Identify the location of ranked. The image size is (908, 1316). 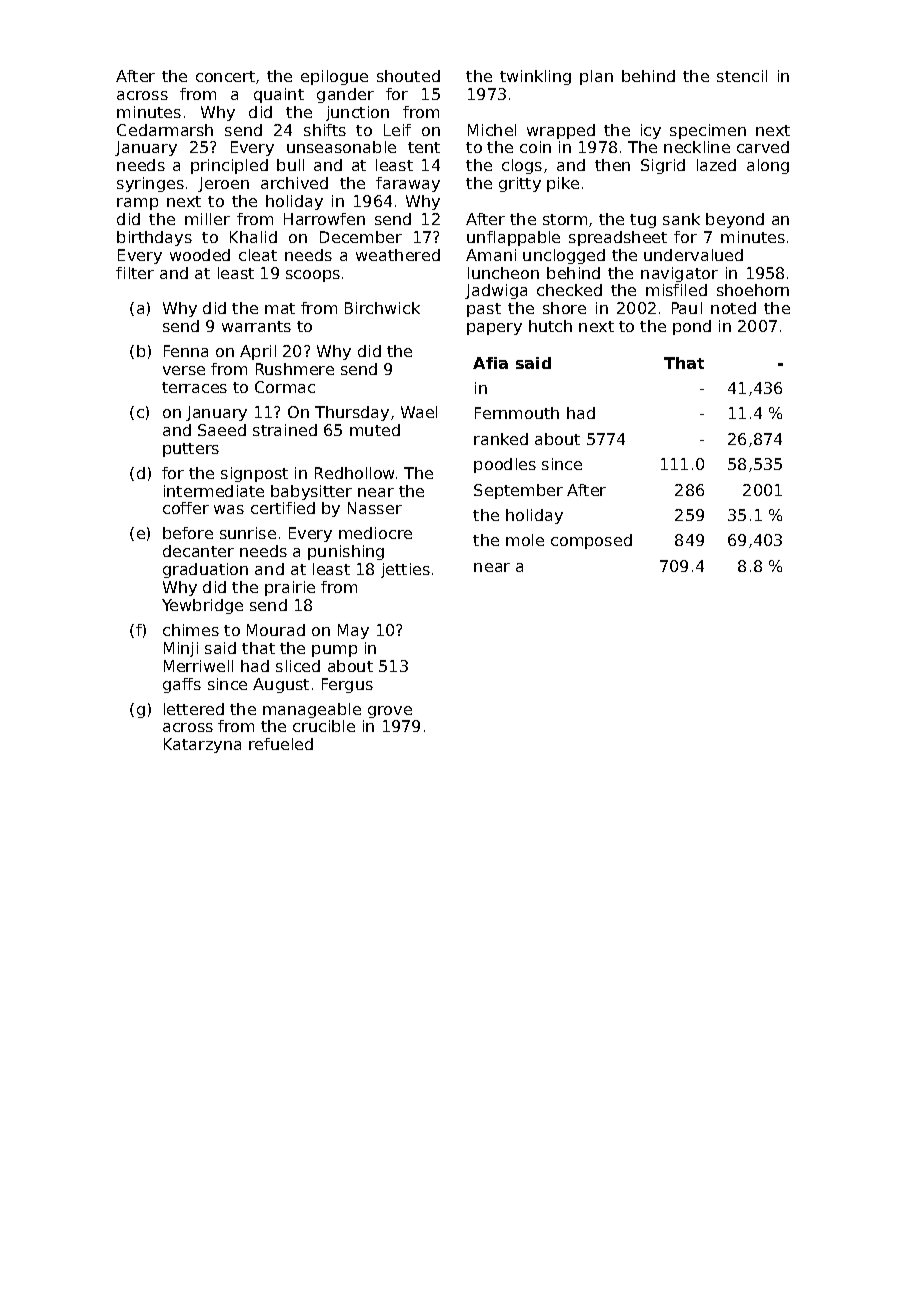
(501, 439).
